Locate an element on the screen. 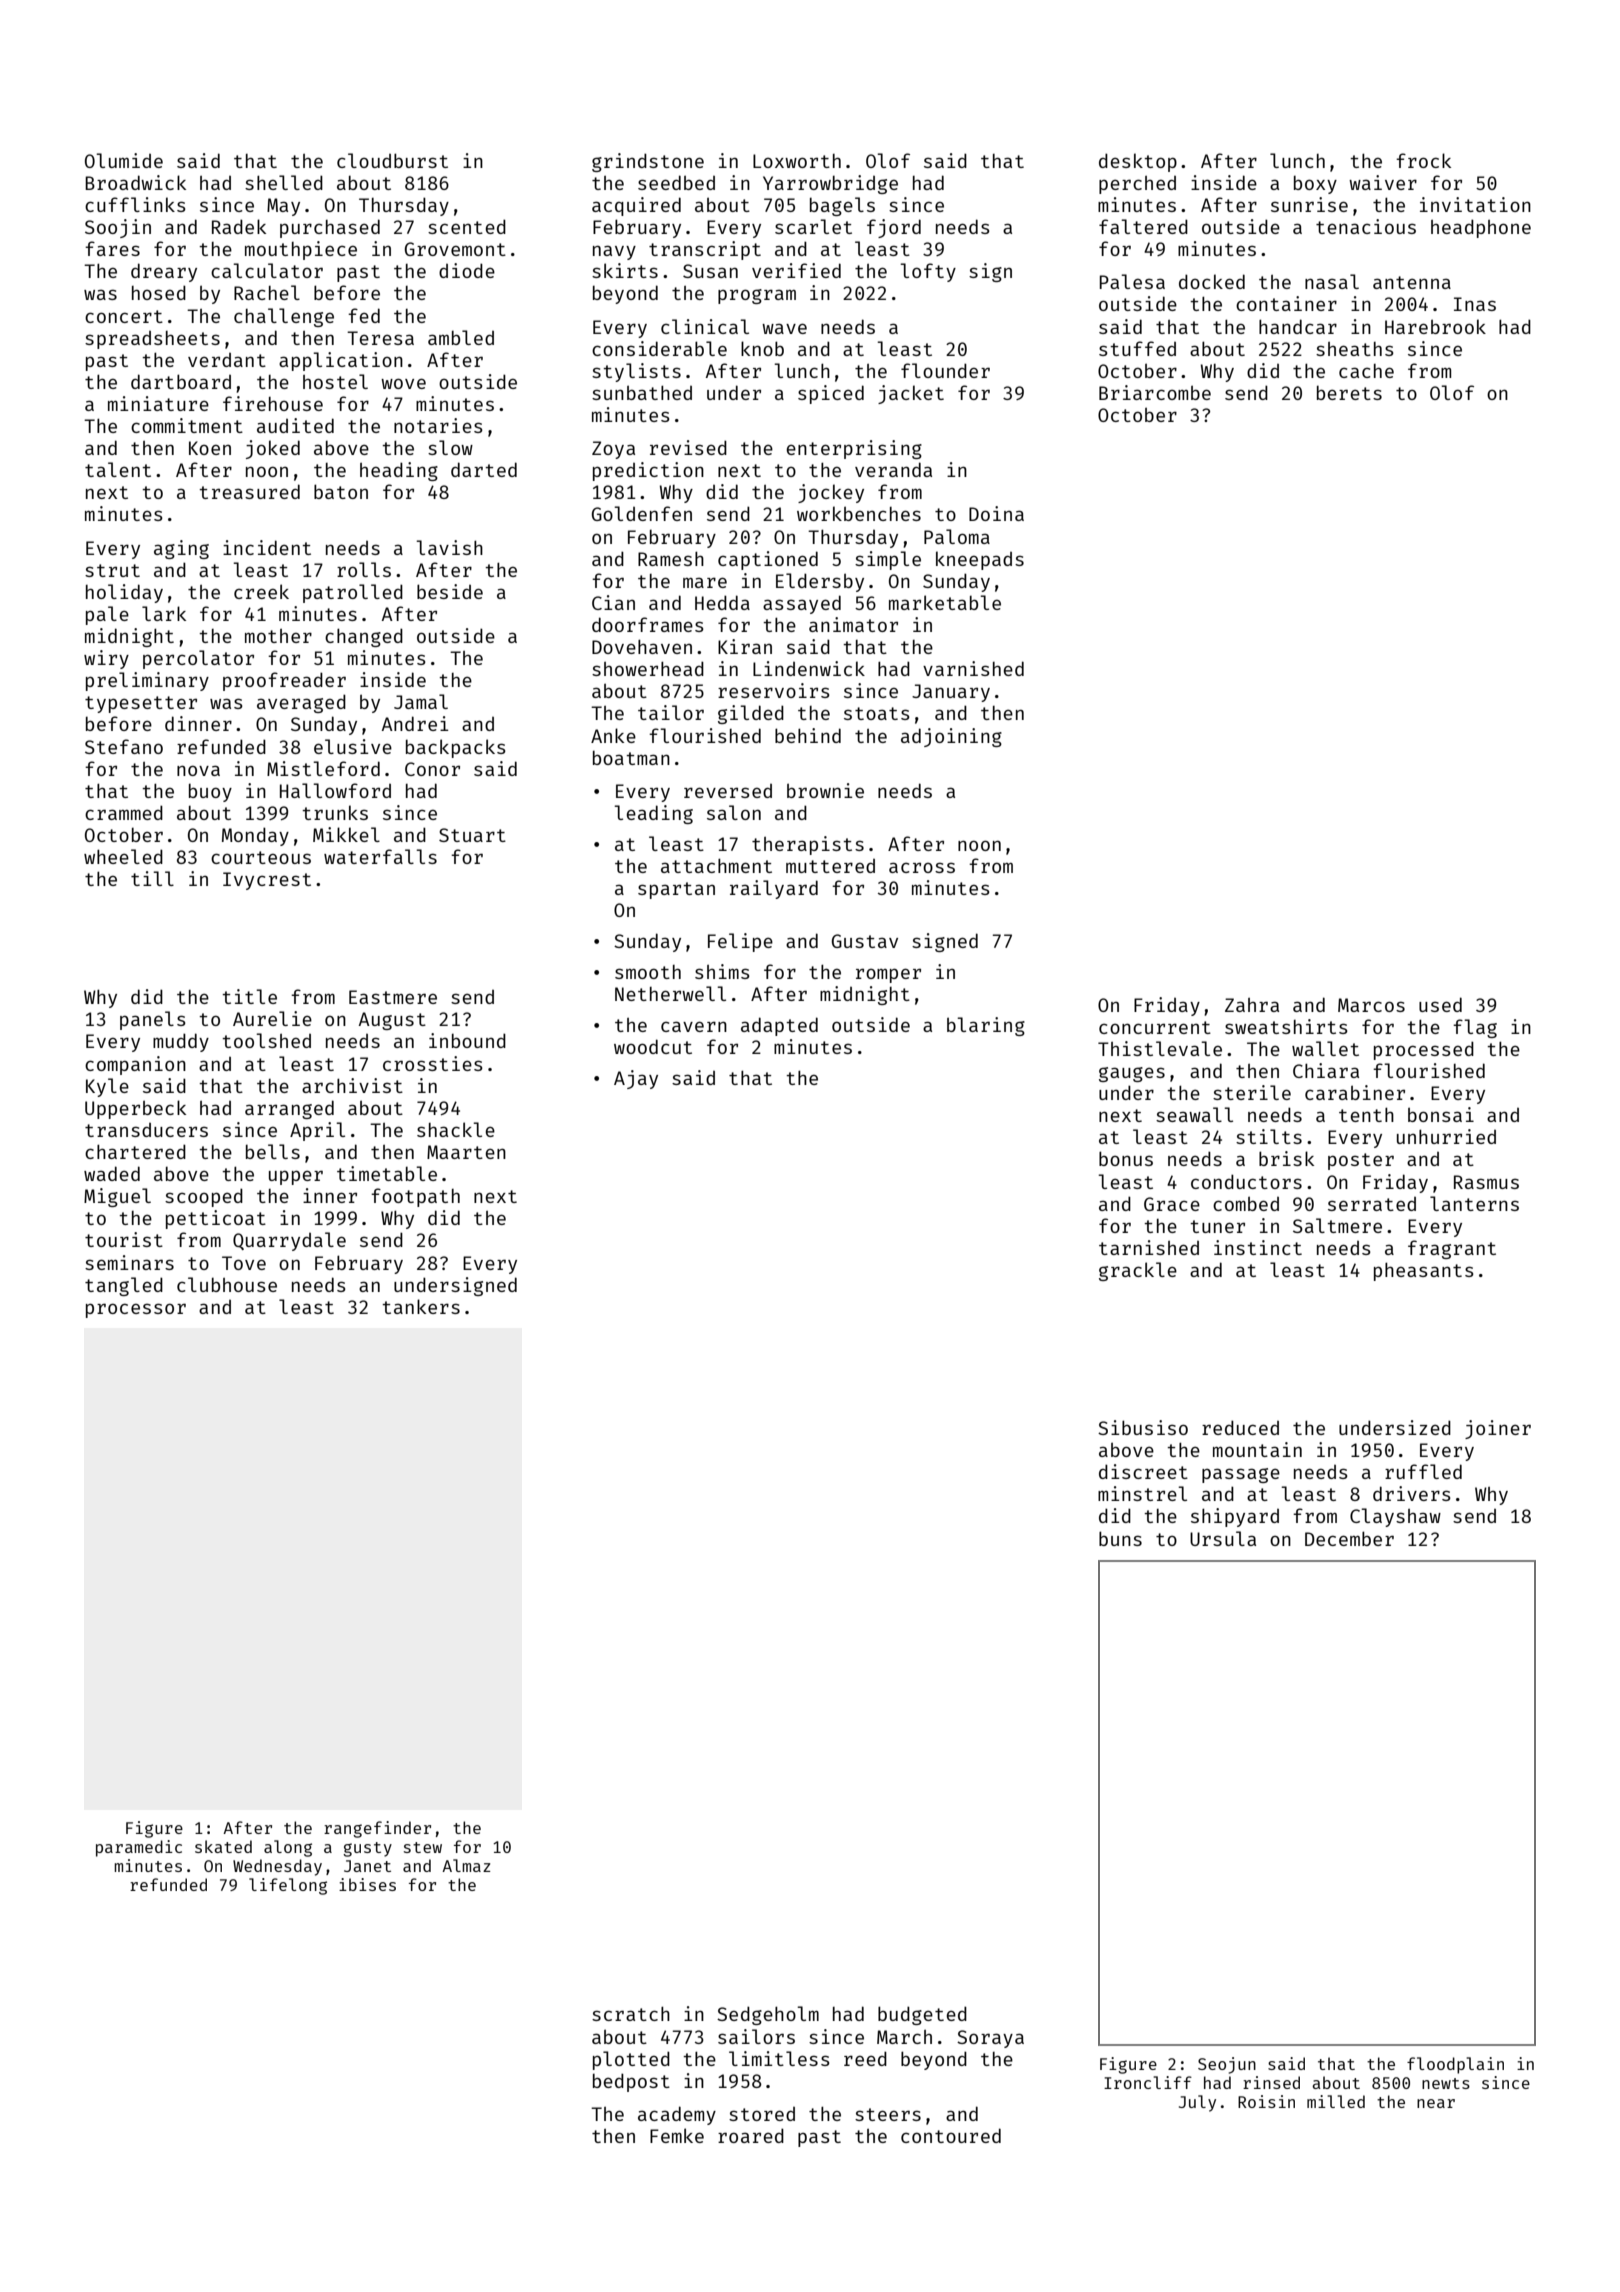  buns is located at coordinates (1120, 1538).
